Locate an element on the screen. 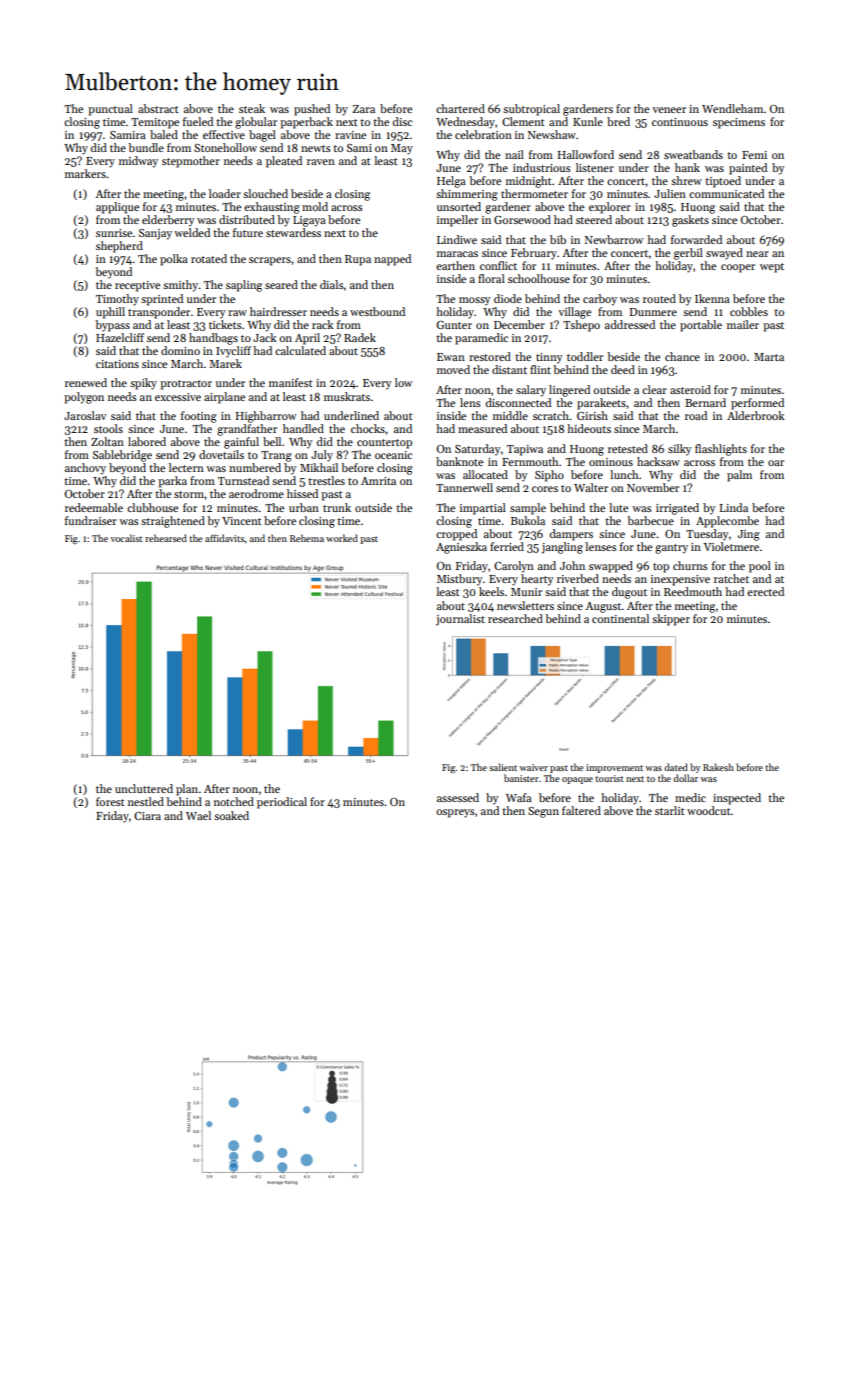  journalist is located at coordinates (460, 620).
